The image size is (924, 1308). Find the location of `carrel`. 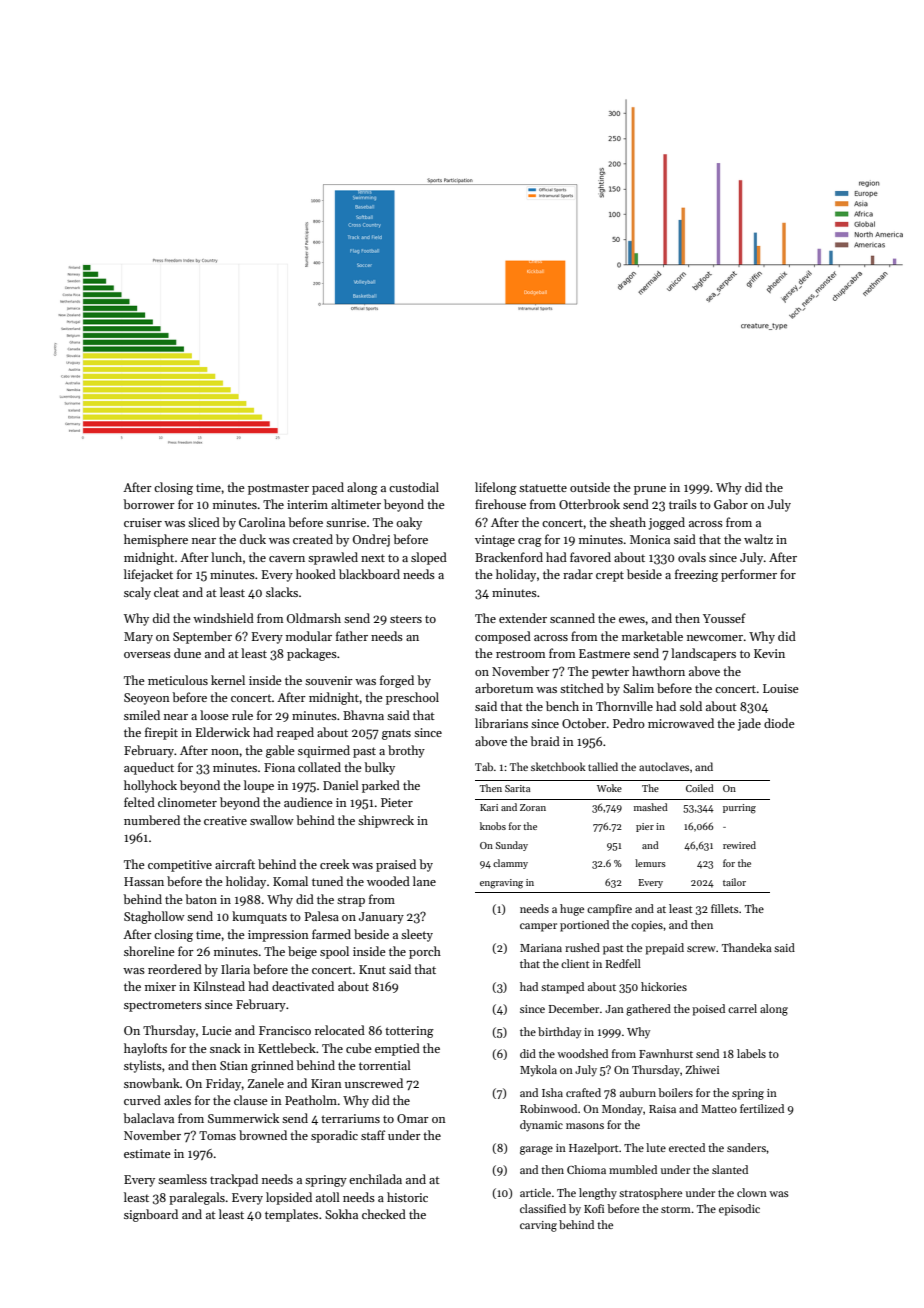

carrel is located at coordinates (742, 1008).
